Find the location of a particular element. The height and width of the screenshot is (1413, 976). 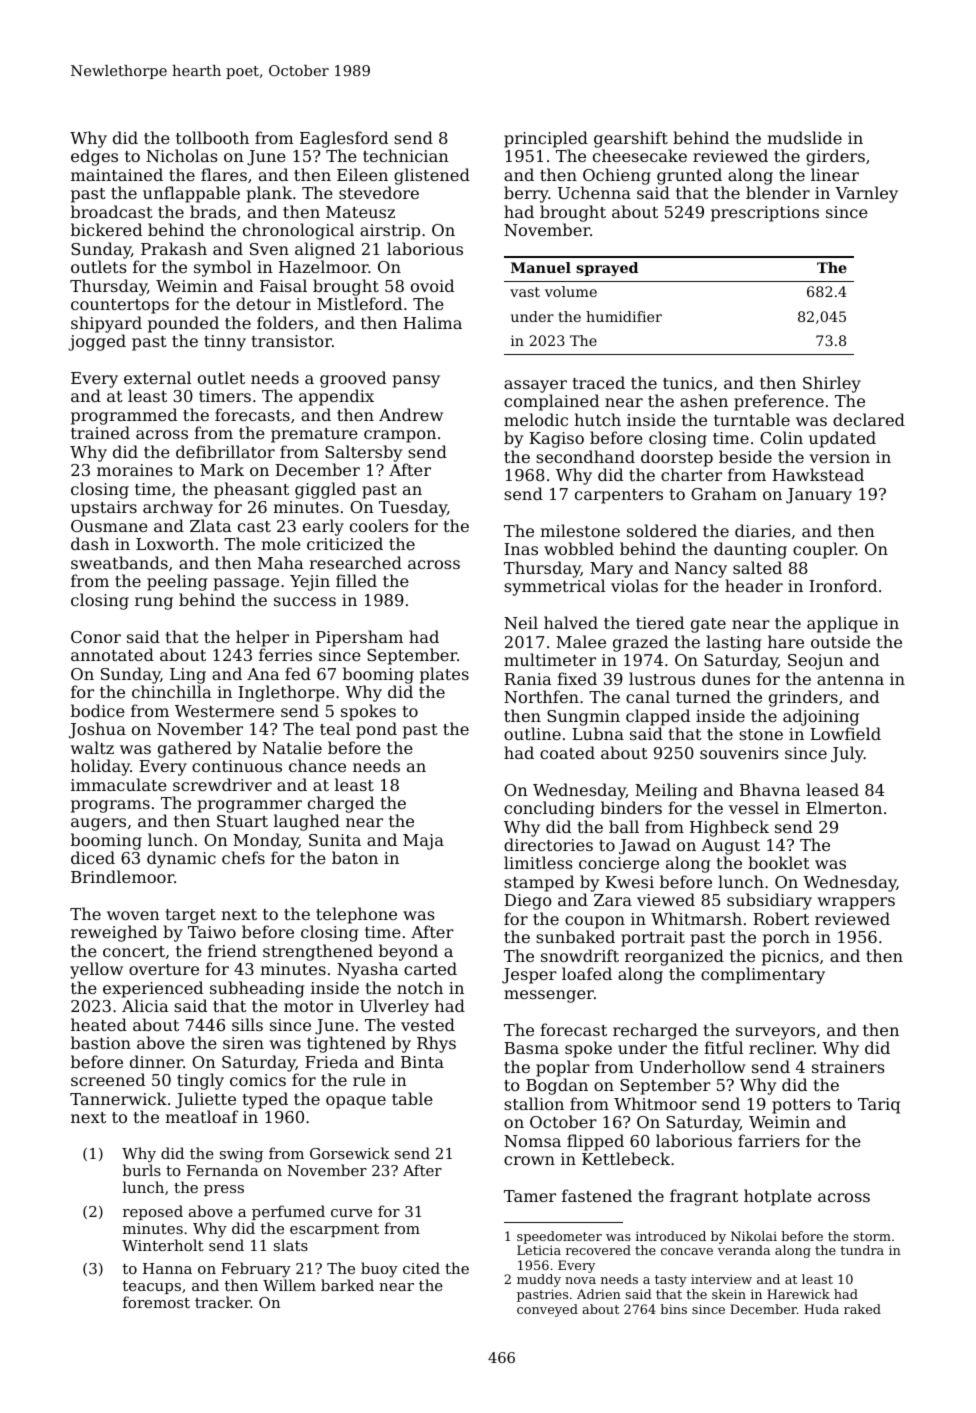

Varnley is located at coordinates (866, 194).
